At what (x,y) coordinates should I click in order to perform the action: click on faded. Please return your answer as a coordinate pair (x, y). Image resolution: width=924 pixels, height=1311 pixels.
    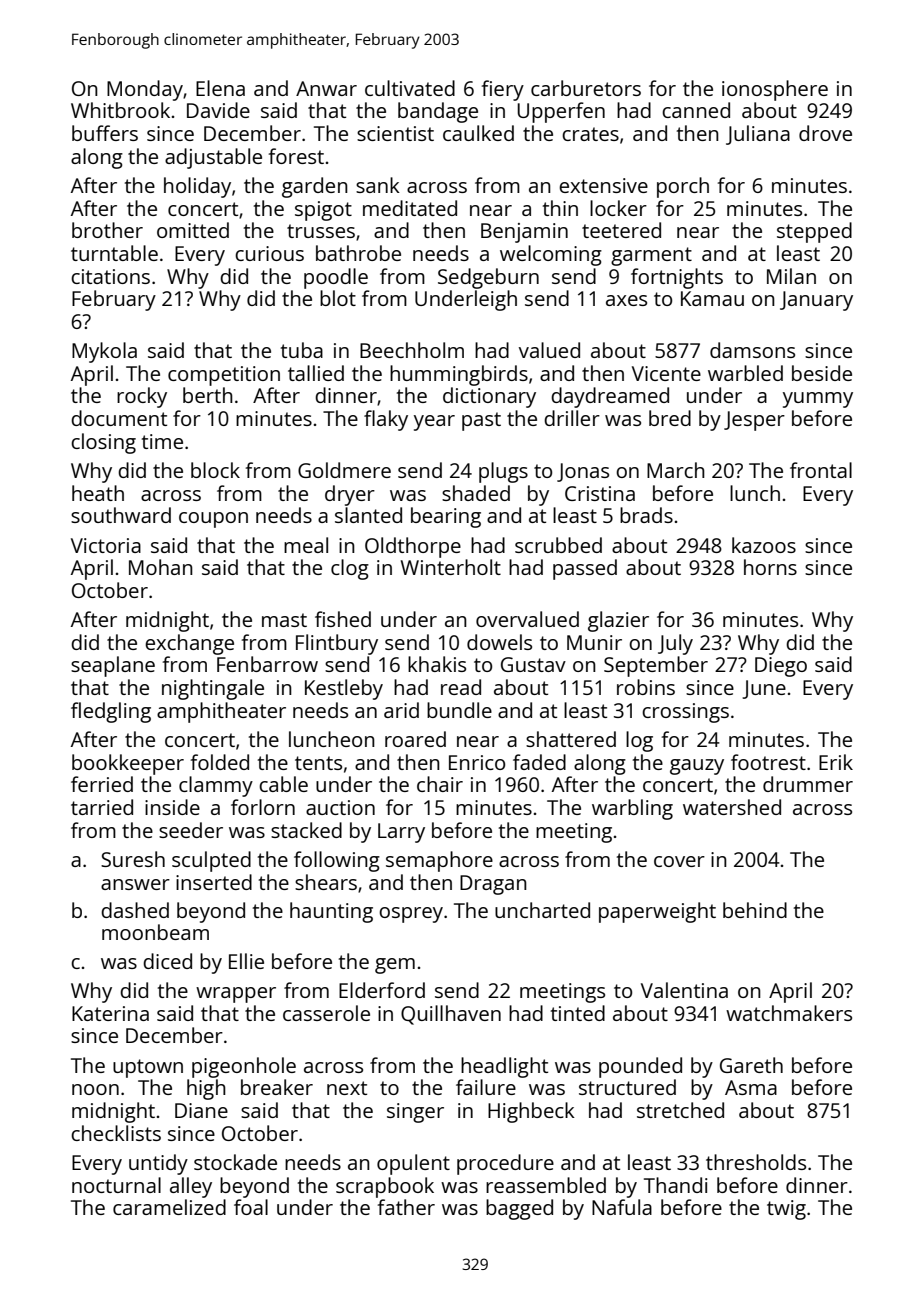
    Looking at the image, I should click on (539, 762).
